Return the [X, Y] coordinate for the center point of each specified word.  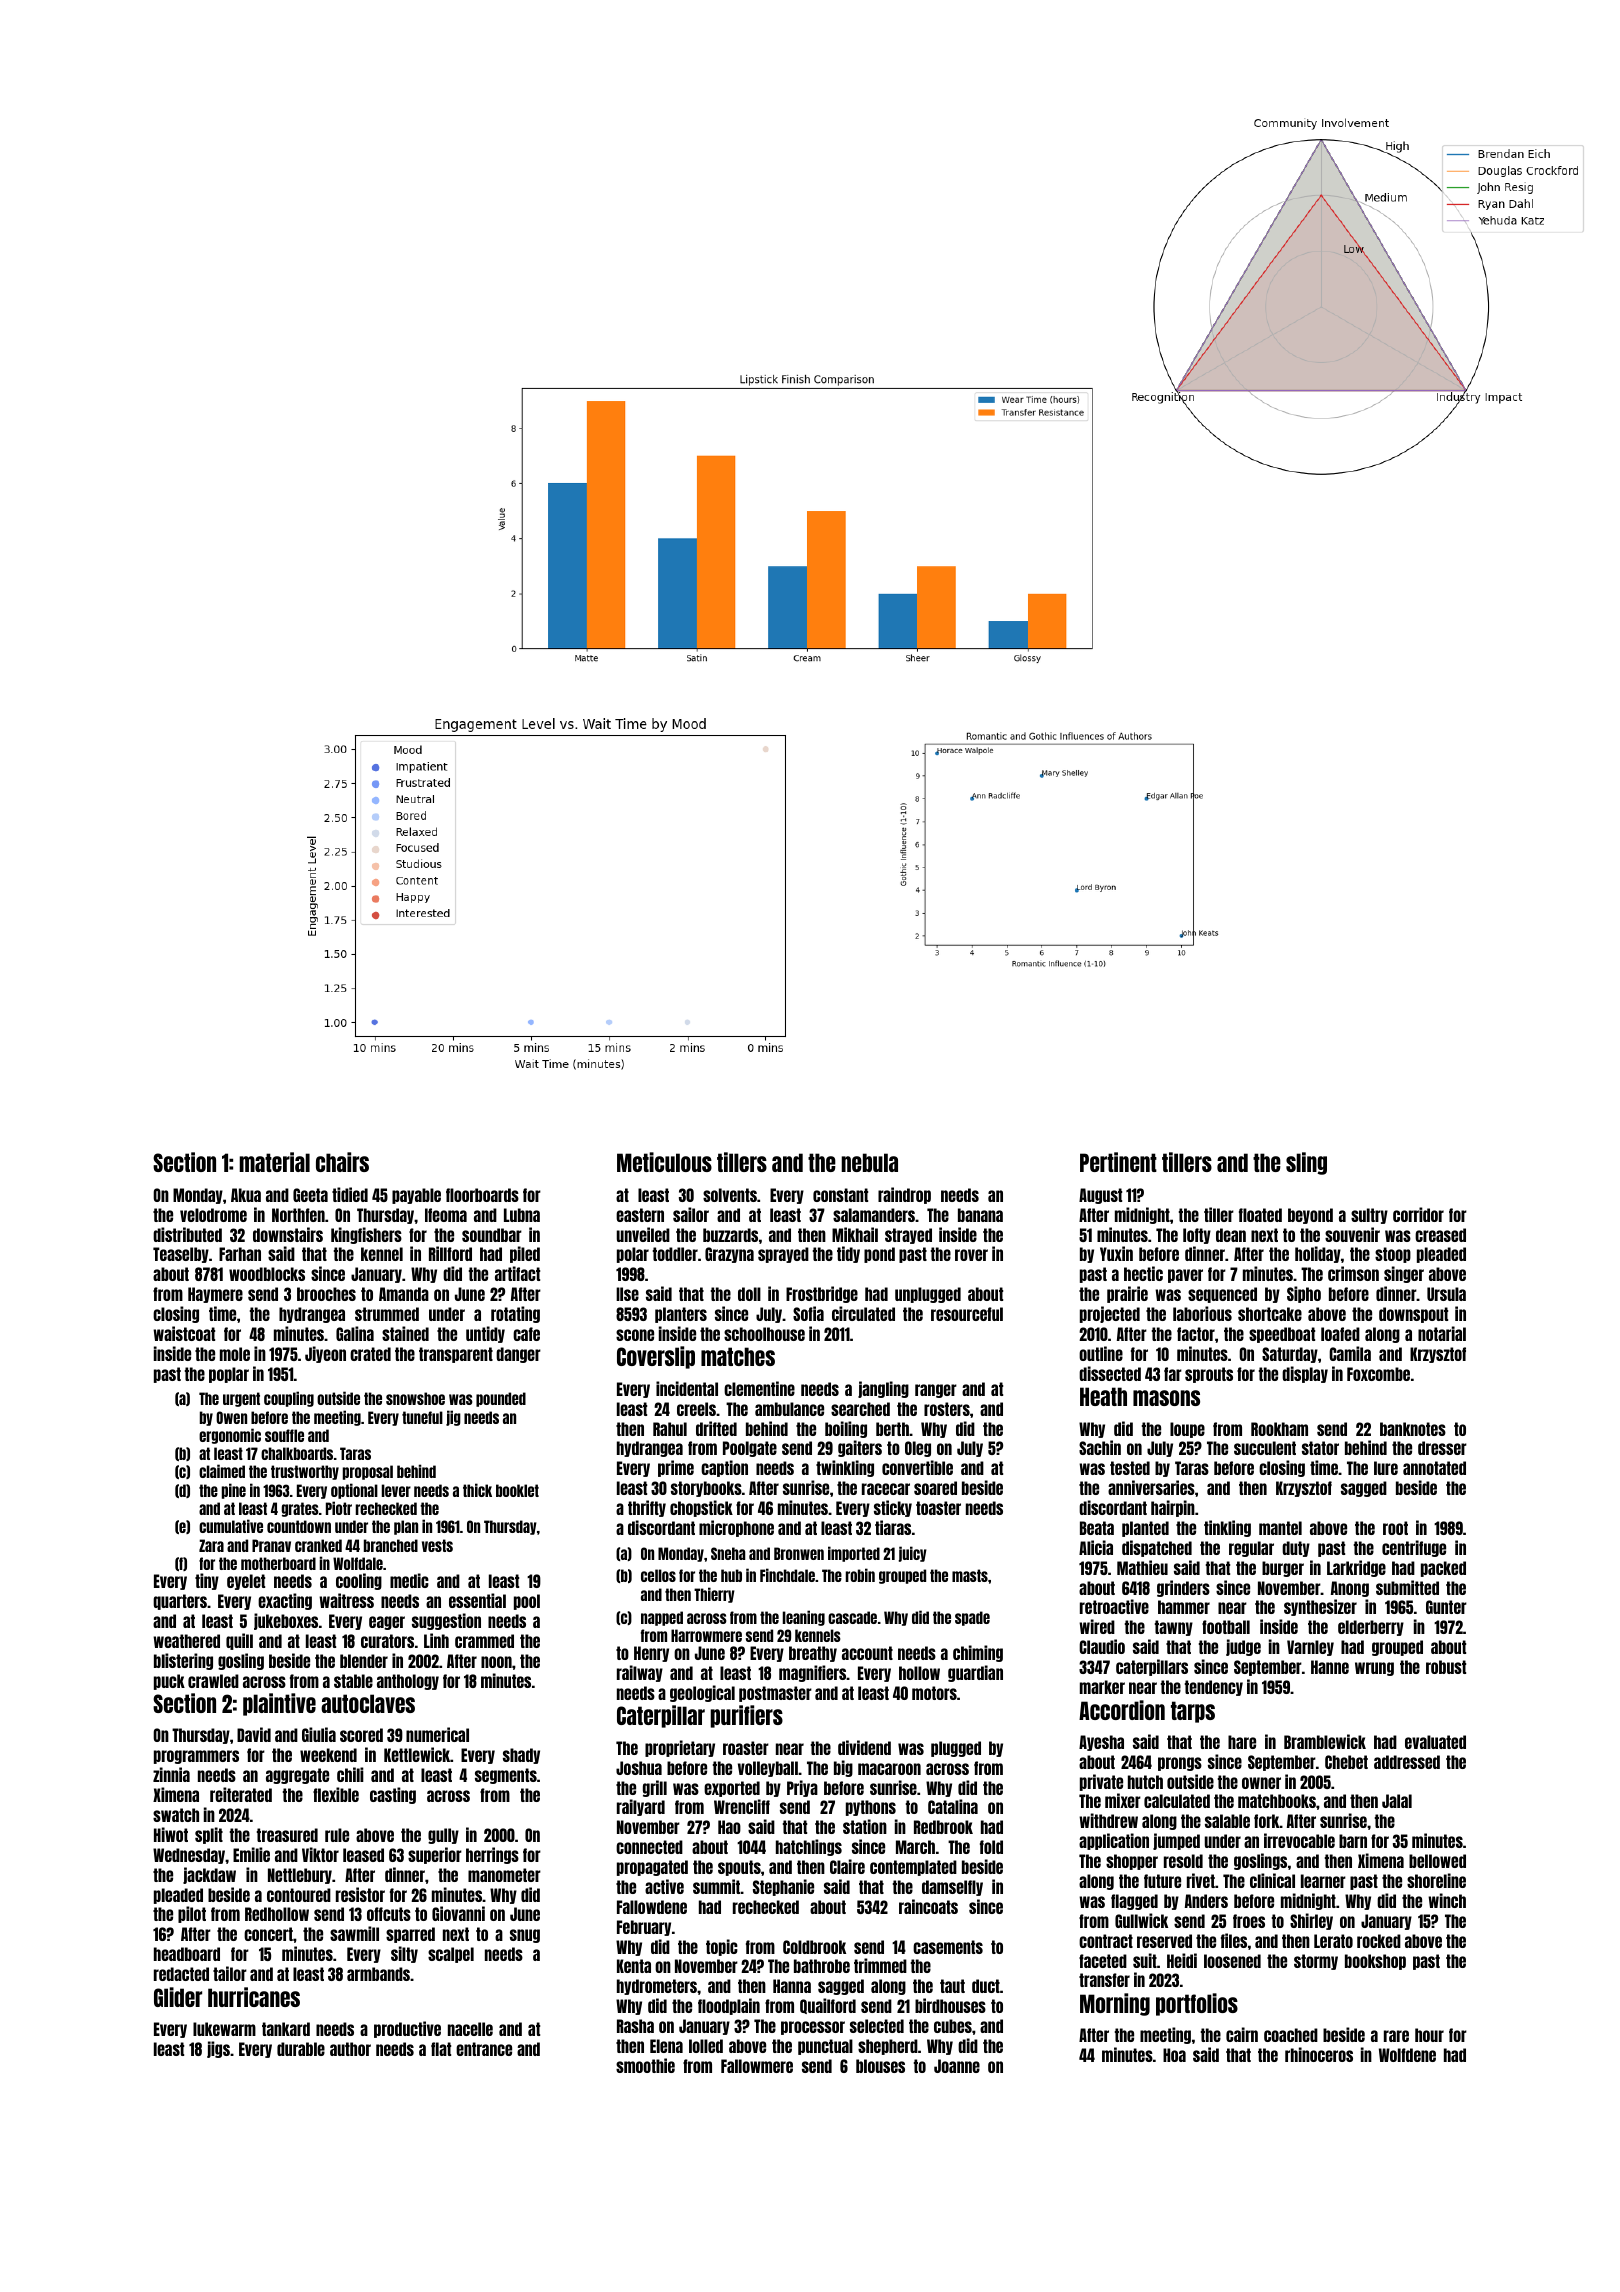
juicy [912, 1554]
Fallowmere [757, 2066]
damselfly [952, 1888]
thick [477, 1490]
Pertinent [1118, 1162]
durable [301, 2049]
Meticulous [664, 1162]
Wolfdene [1407, 2055]
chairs [342, 1162]
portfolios [1197, 2004]
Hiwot [171, 1834]
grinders [1183, 1588]
